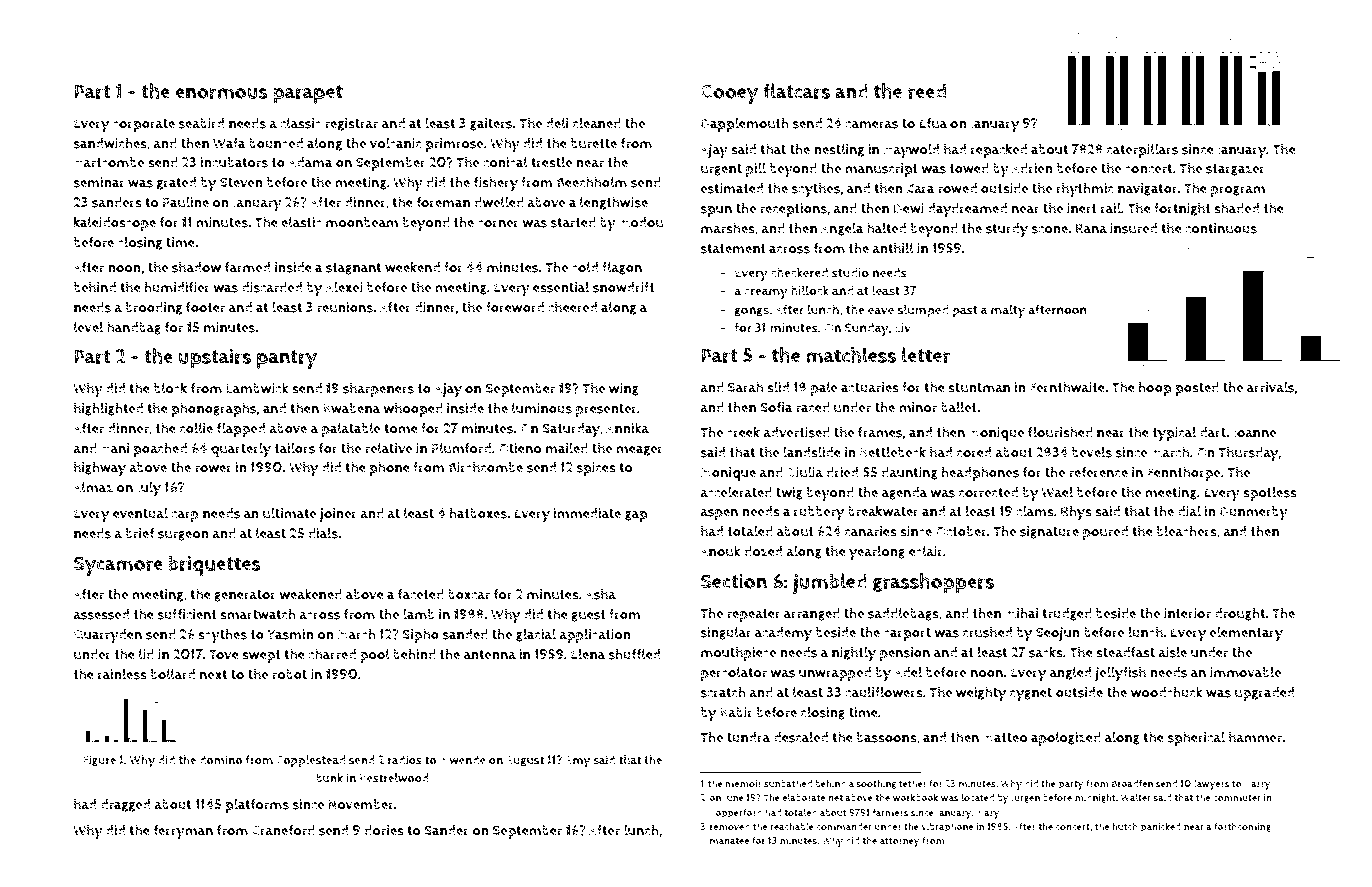 The height and width of the screenshot is (887, 1372). What do you see at coordinates (1240, 614) in the screenshot?
I see `drought` at bounding box center [1240, 614].
